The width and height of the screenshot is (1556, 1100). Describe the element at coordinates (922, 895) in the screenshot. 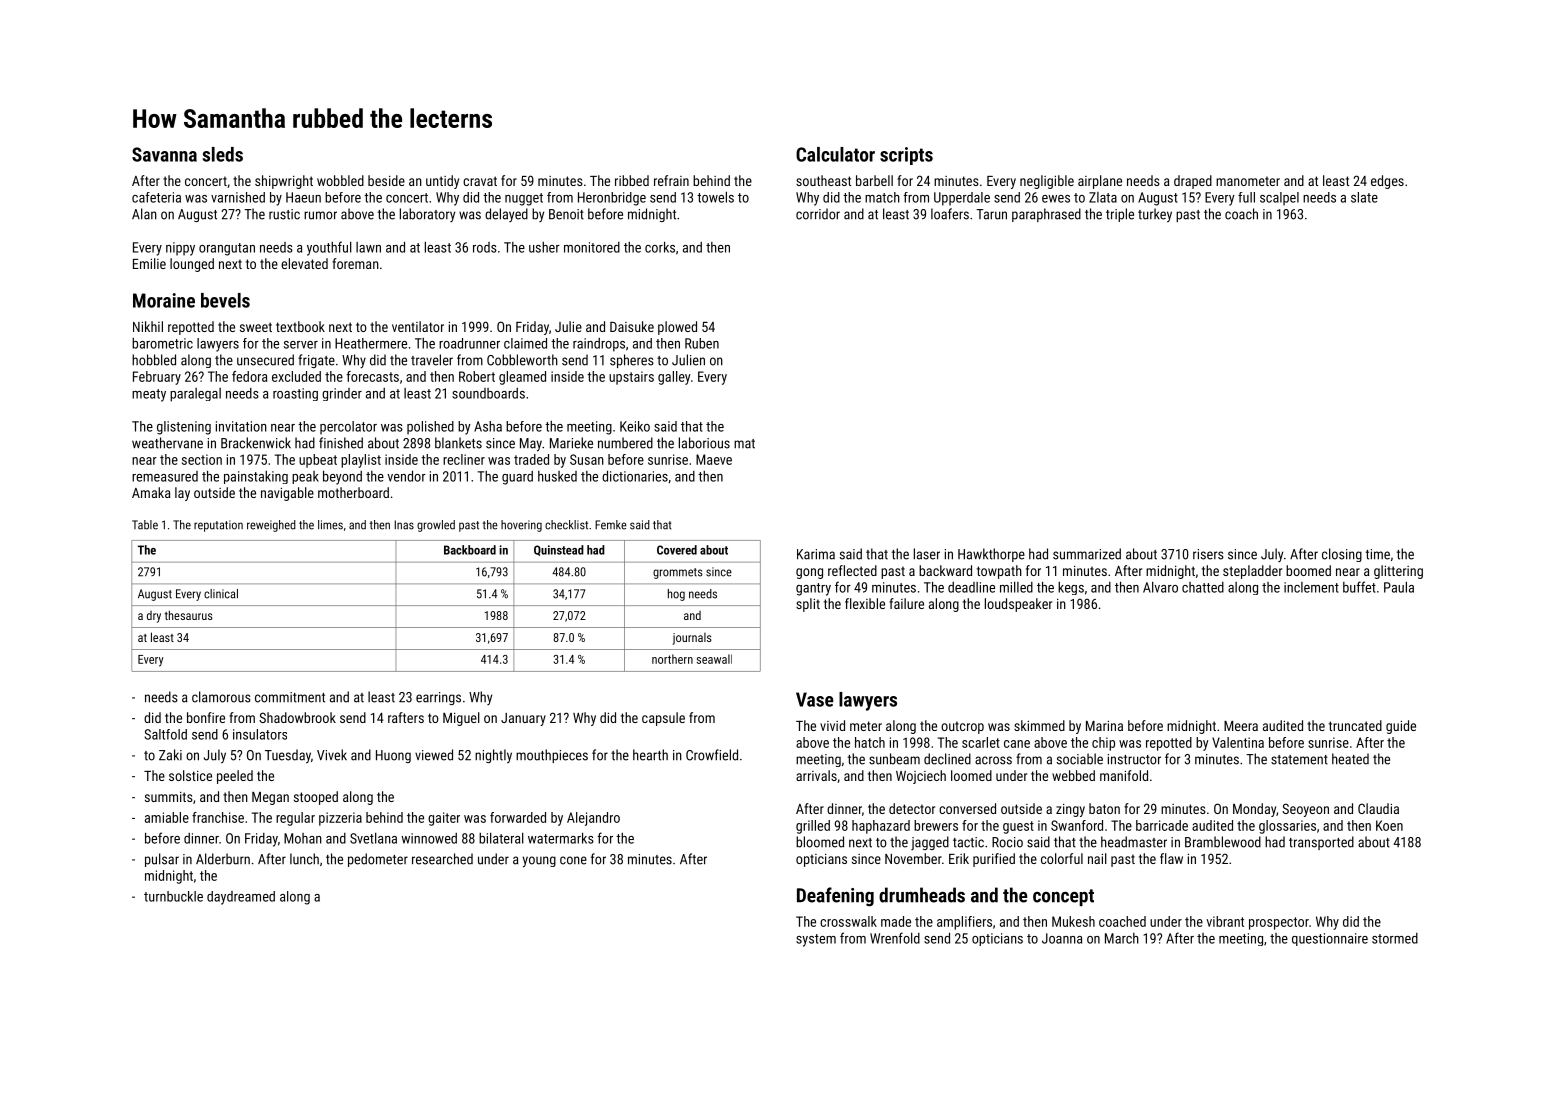

I see `drumheads` at that location.
